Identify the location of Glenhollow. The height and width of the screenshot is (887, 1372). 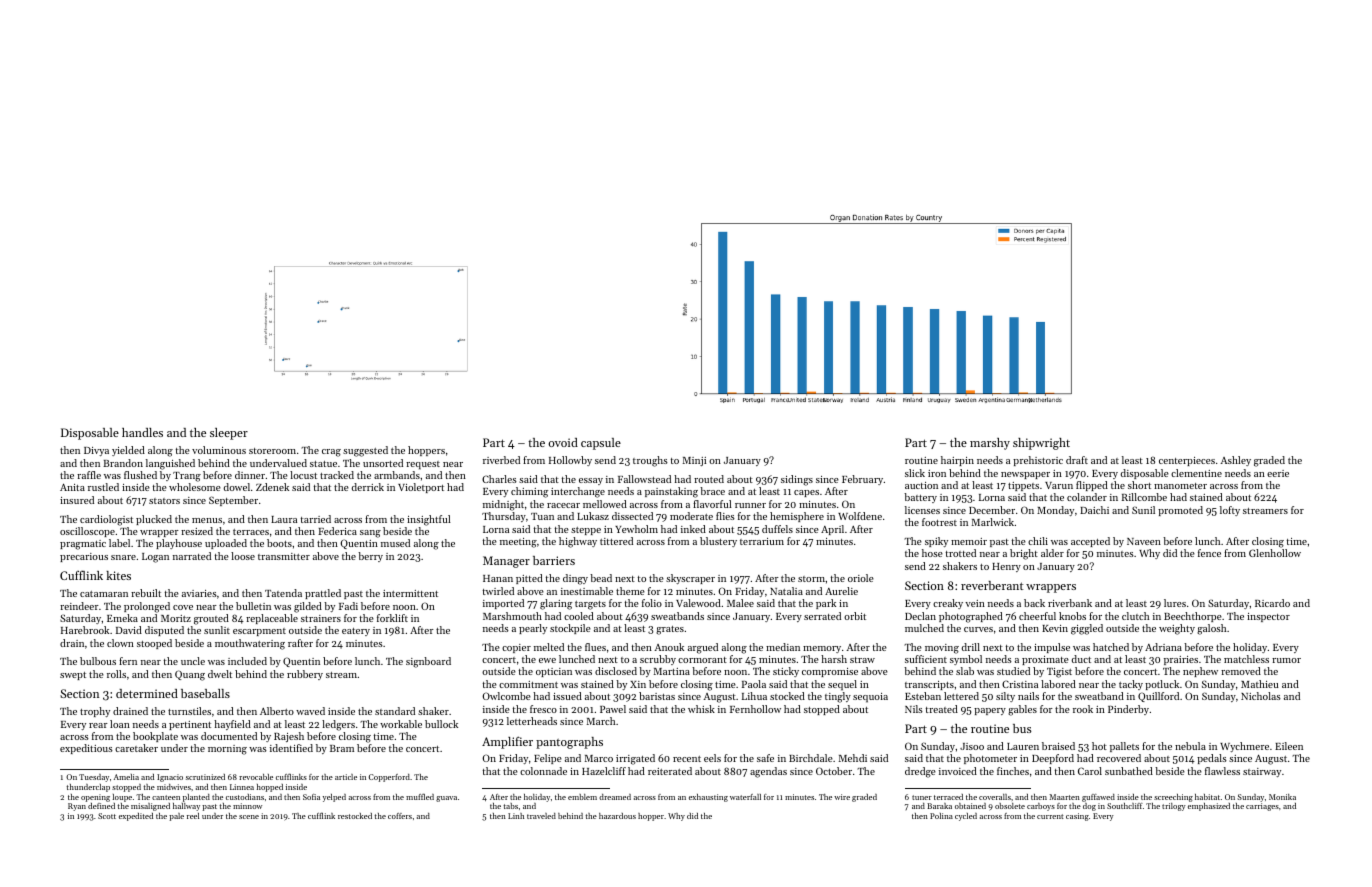
(1275, 553).
